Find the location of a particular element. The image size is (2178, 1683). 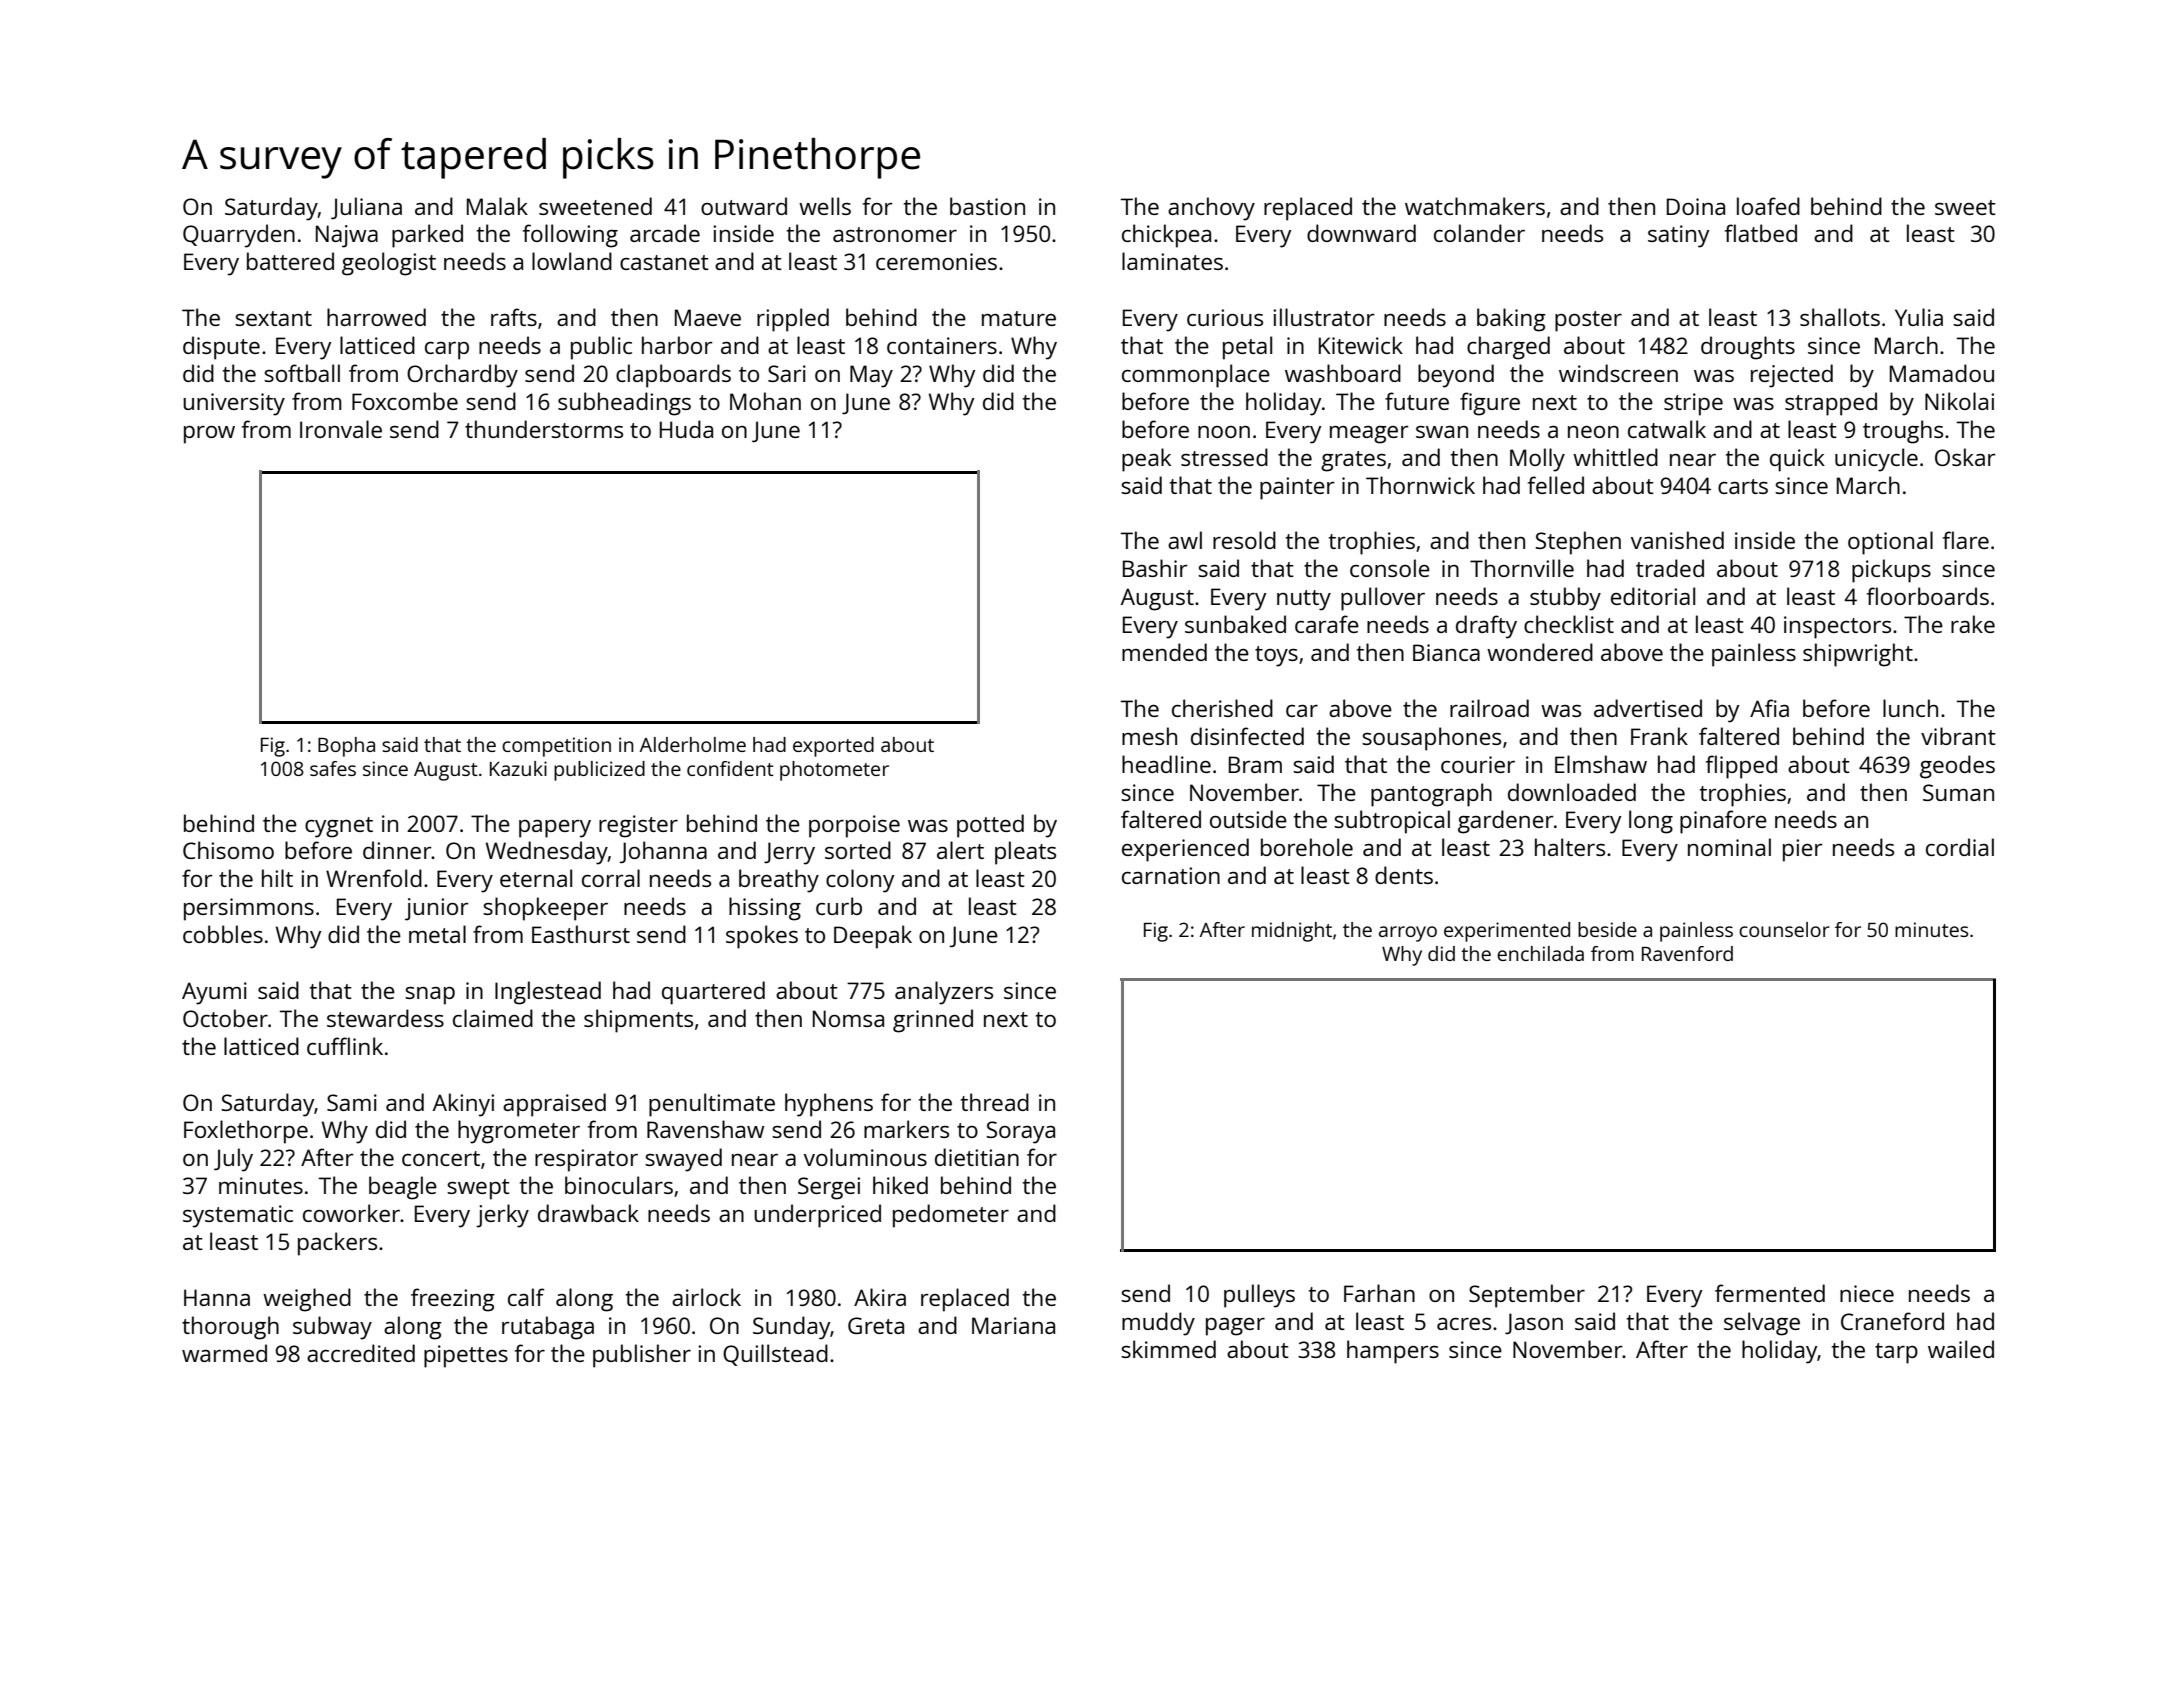

skimmed is located at coordinates (1168, 1349).
